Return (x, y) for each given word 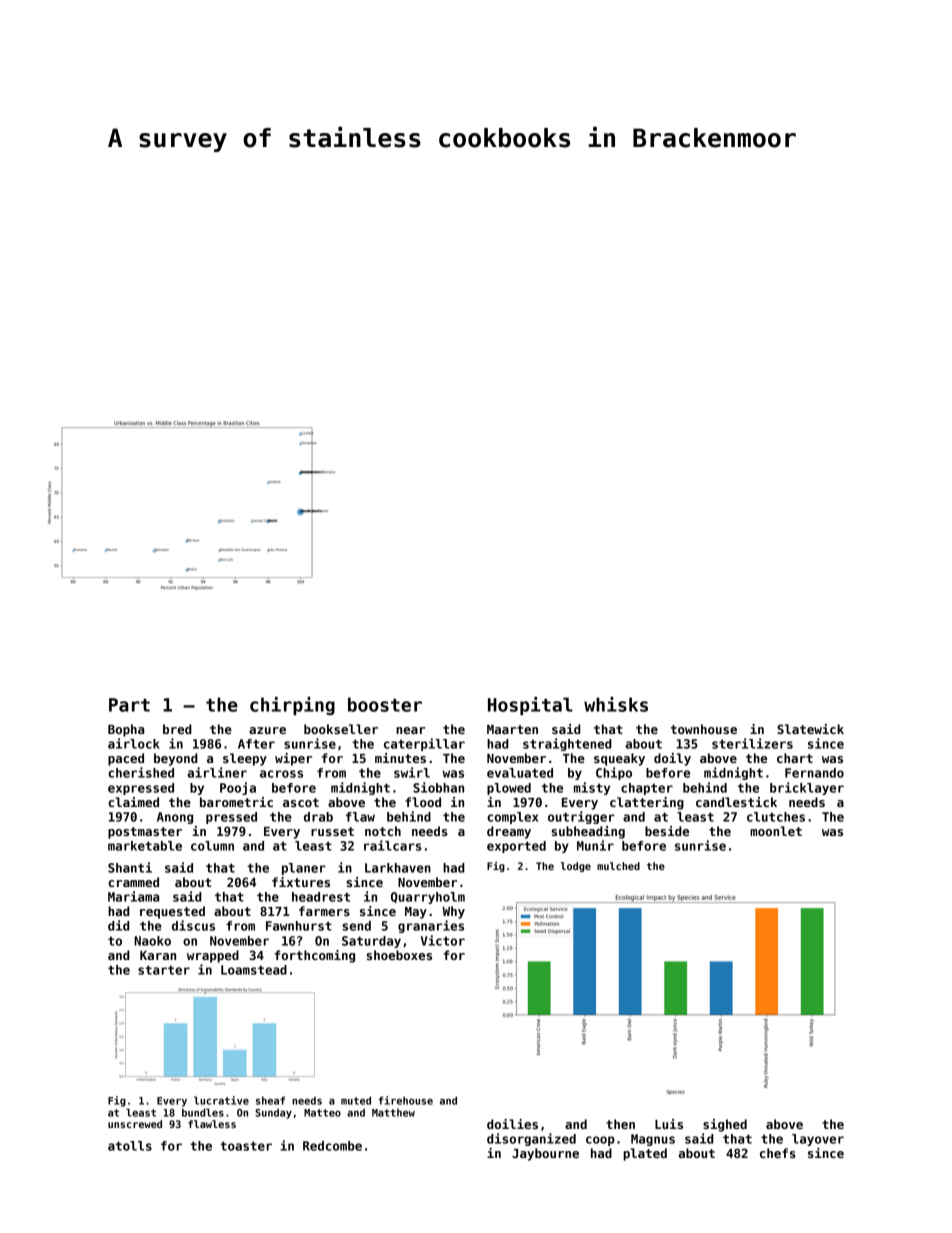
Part (129, 705)
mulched (618, 866)
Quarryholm (428, 898)
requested (172, 912)
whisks (616, 704)
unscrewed (135, 1124)
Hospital (530, 706)
